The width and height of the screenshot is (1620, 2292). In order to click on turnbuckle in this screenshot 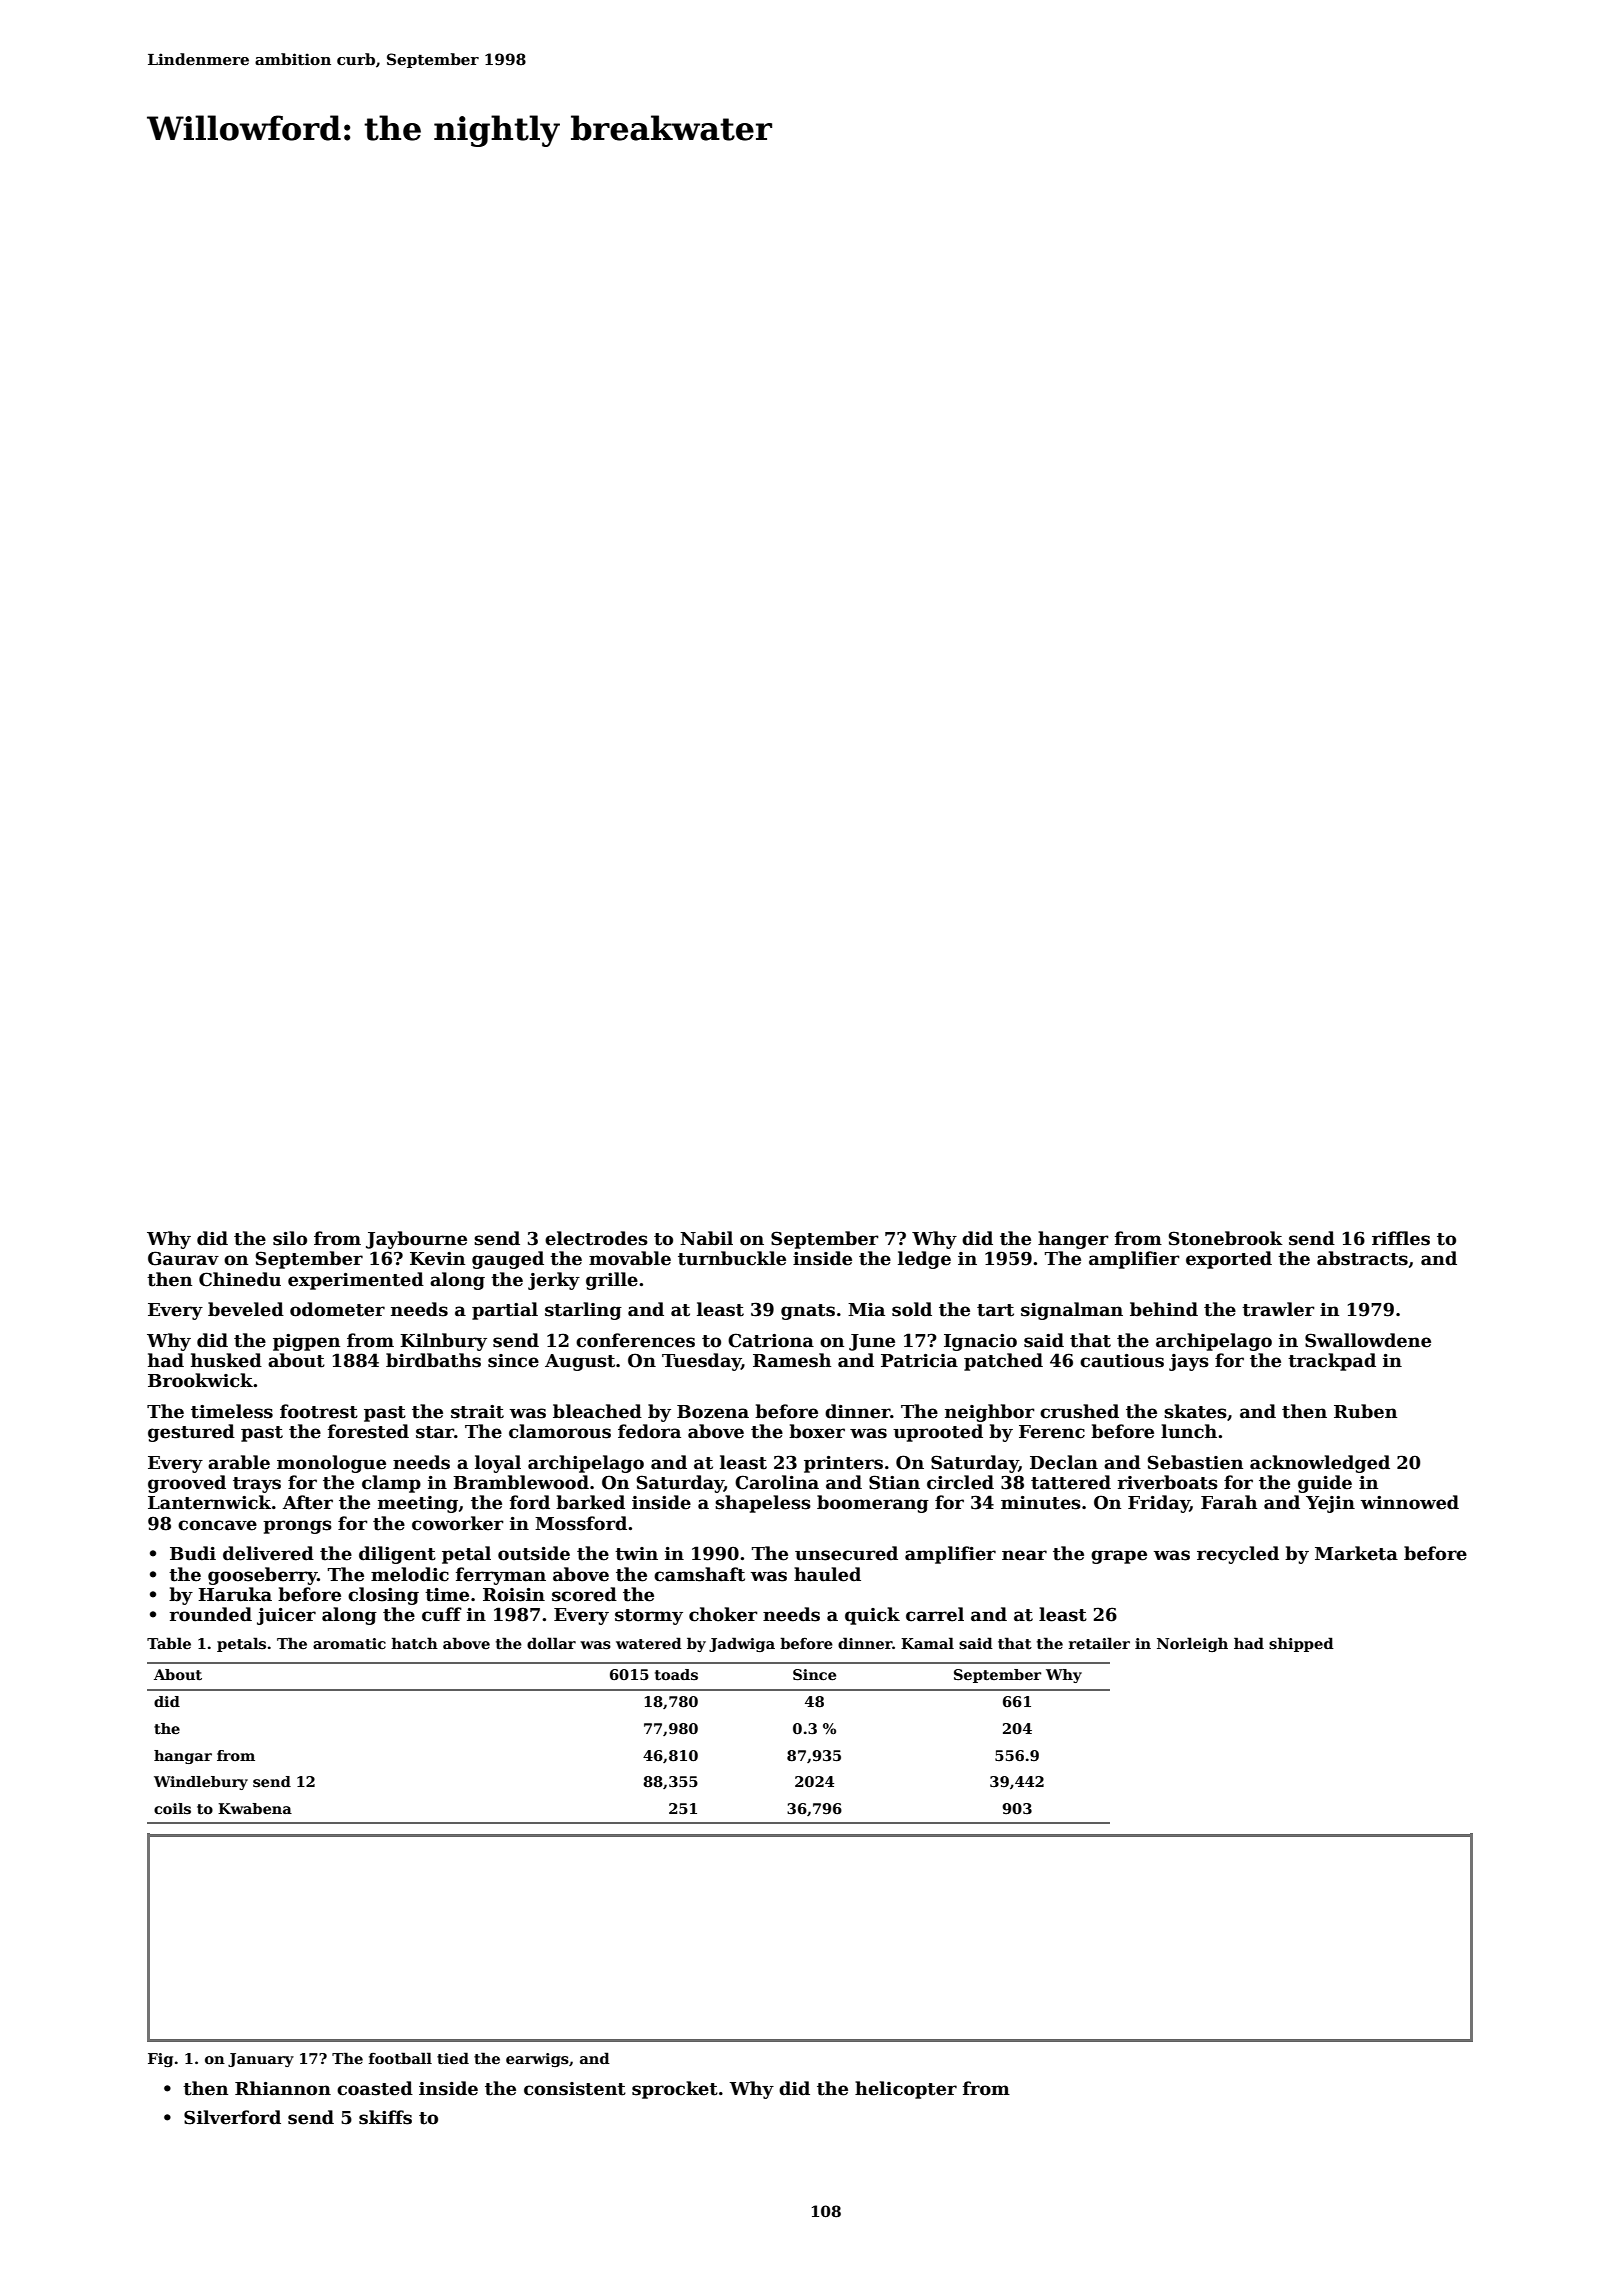, I will do `click(732, 1258)`.
